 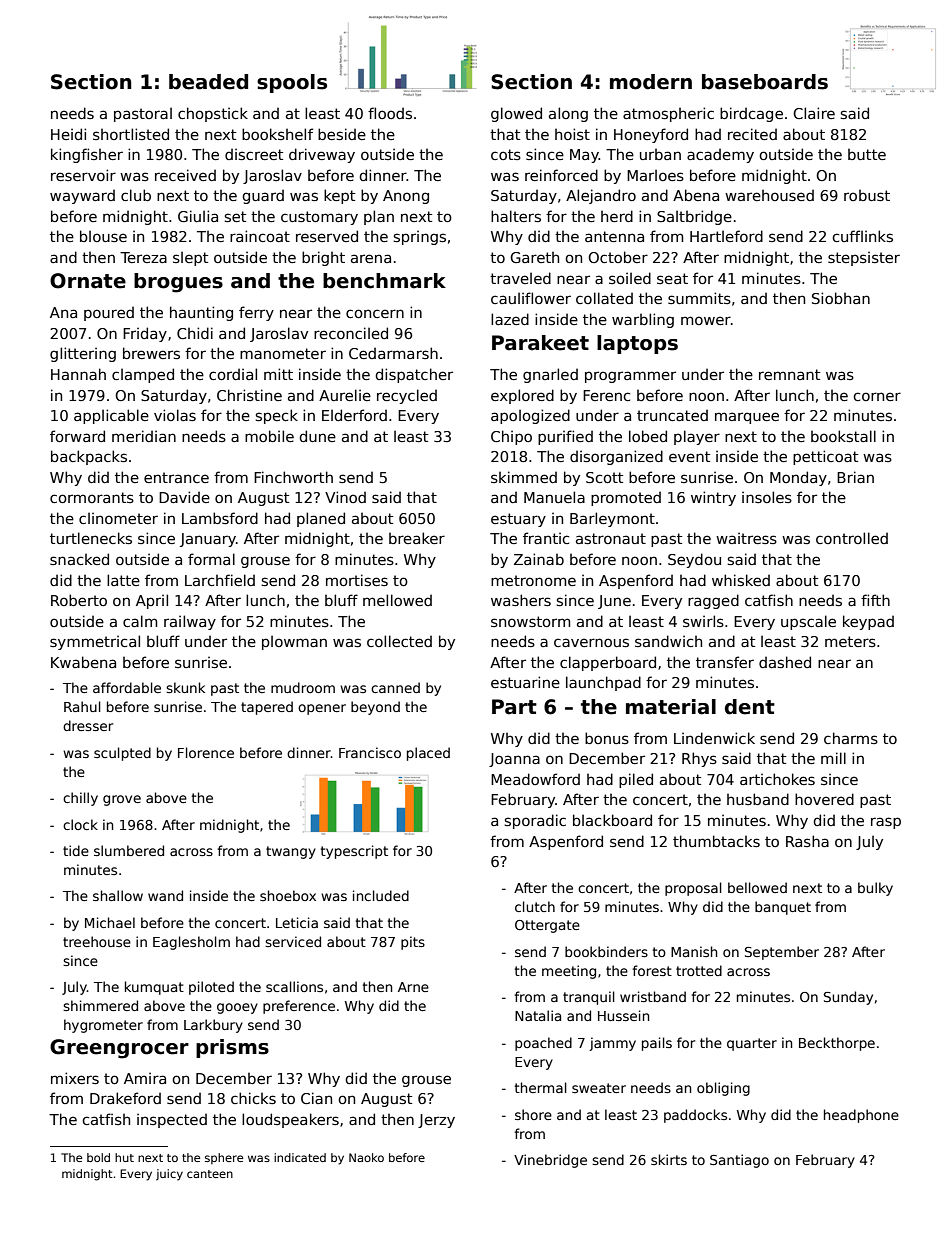 What do you see at coordinates (535, 906) in the page?
I see `clutch` at bounding box center [535, 906].
